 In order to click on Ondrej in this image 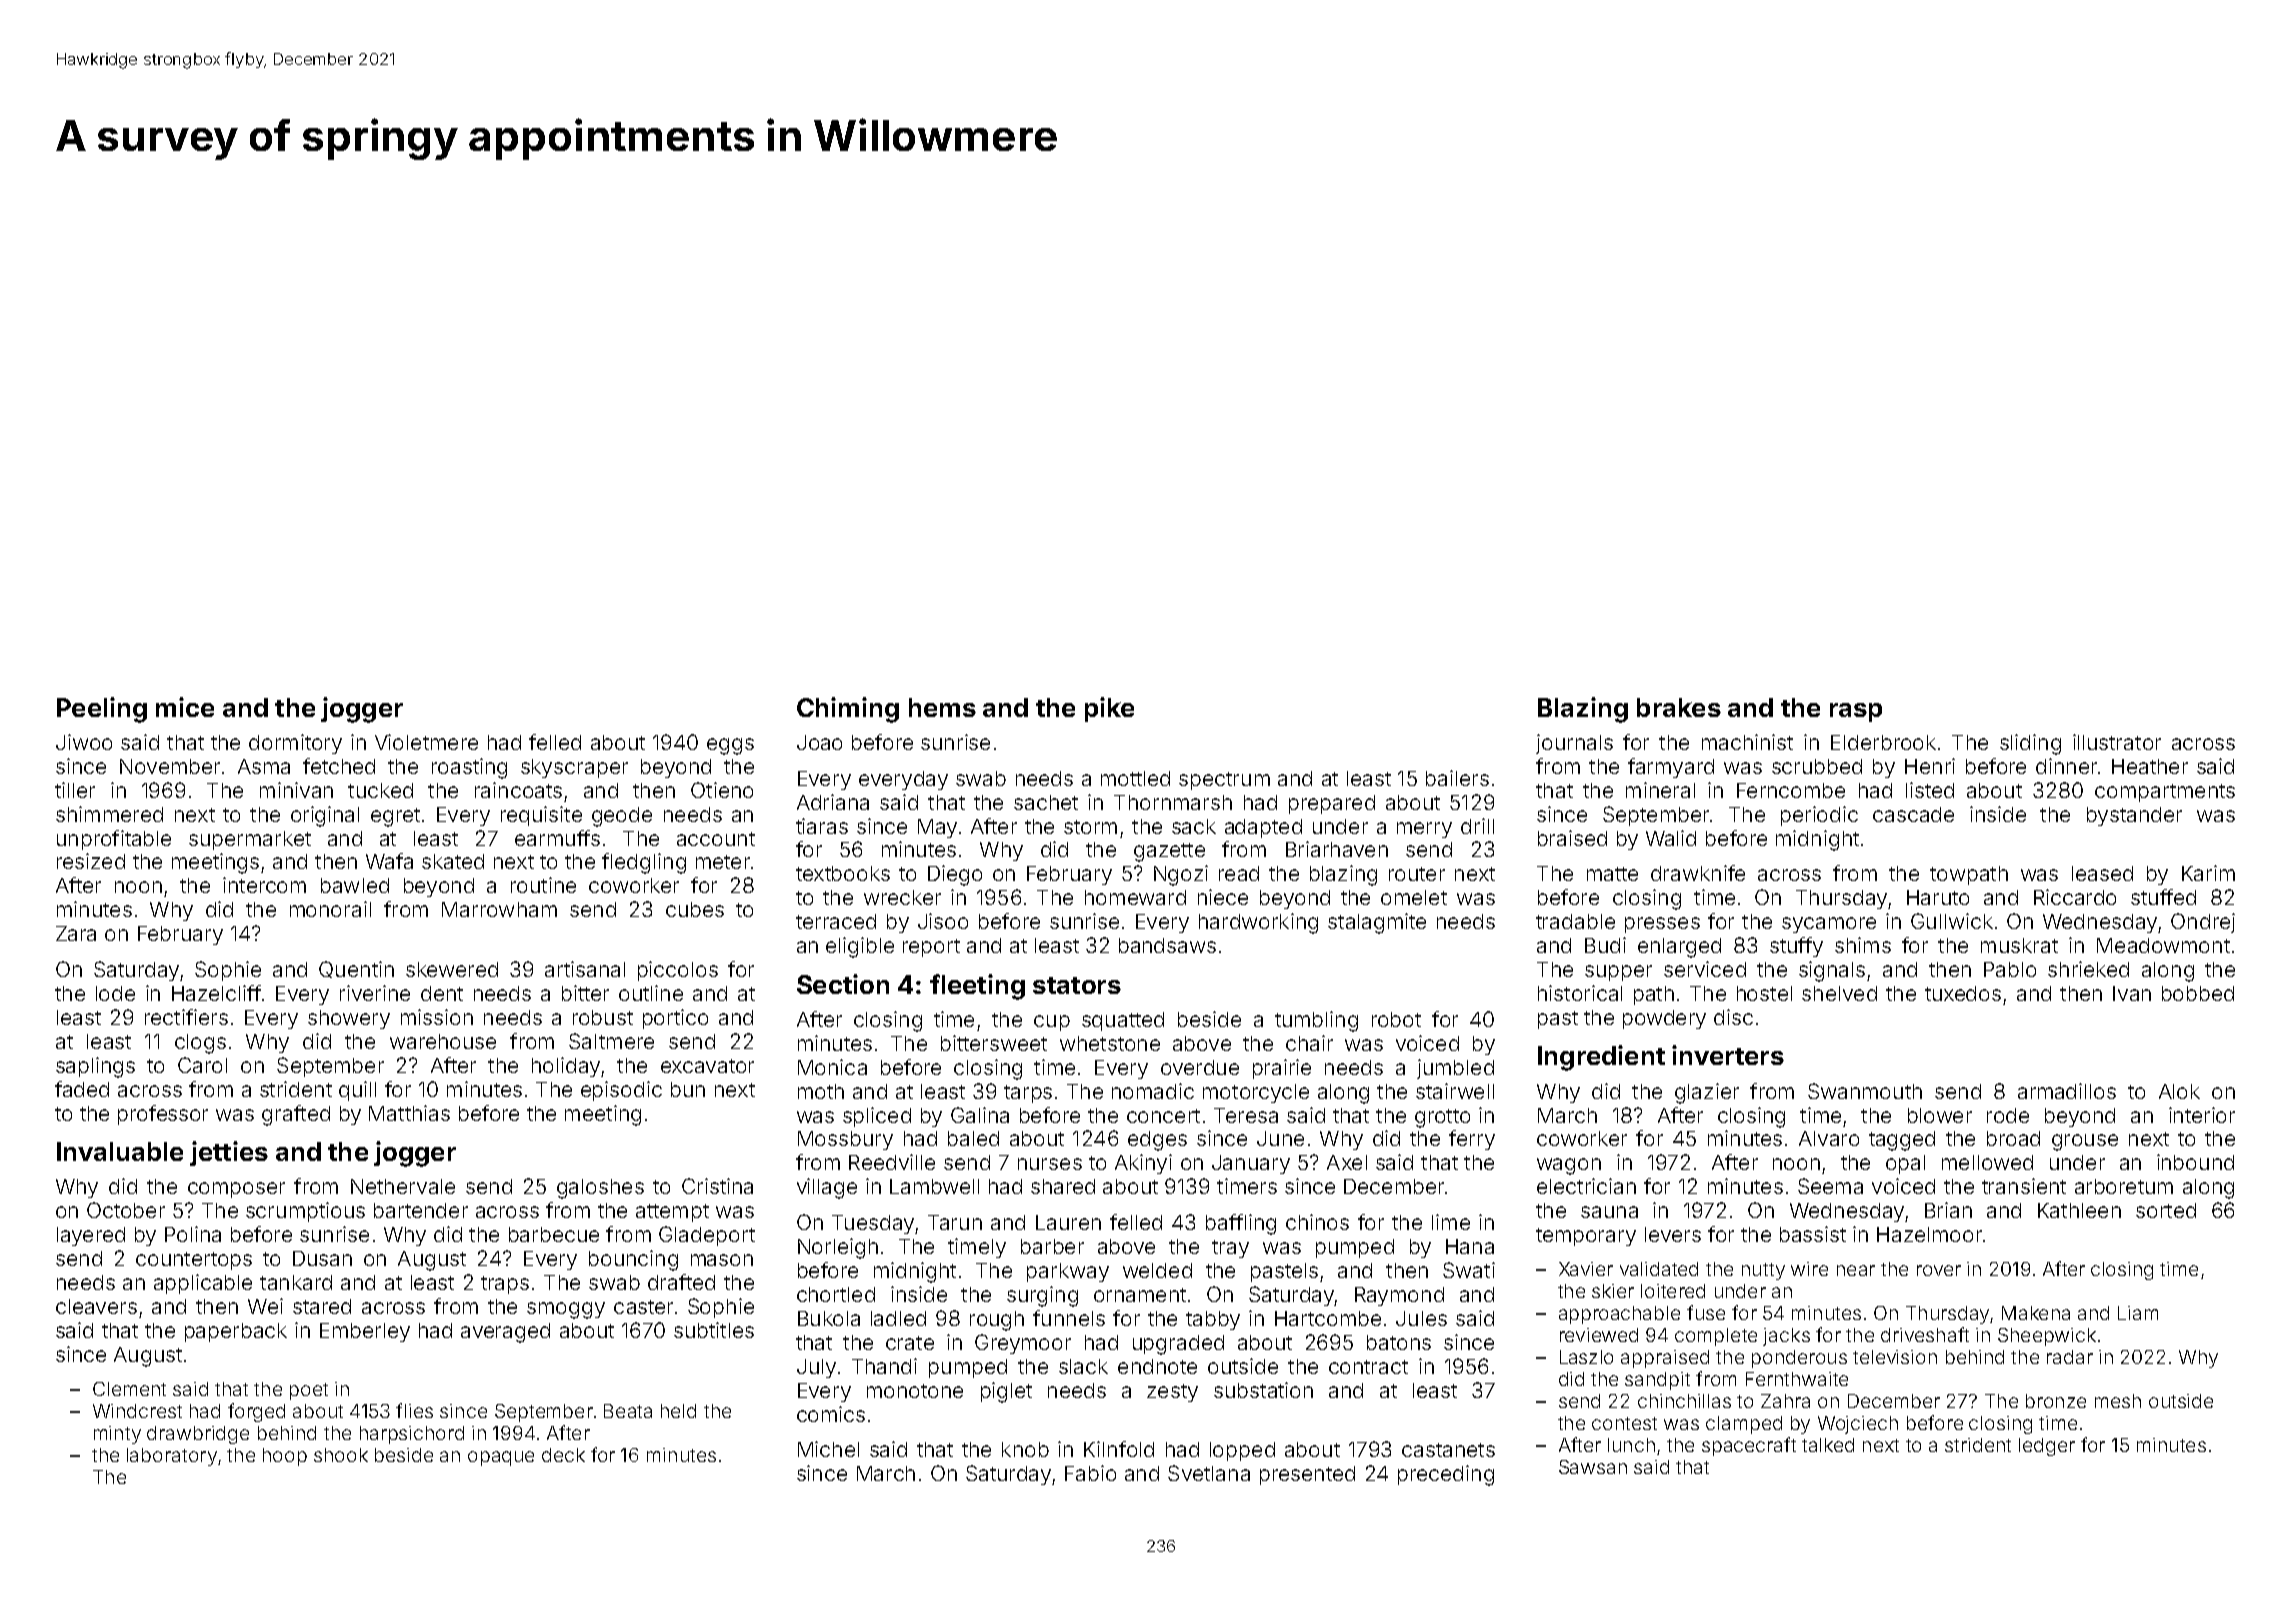, I will do `click(2203, 923)`.
